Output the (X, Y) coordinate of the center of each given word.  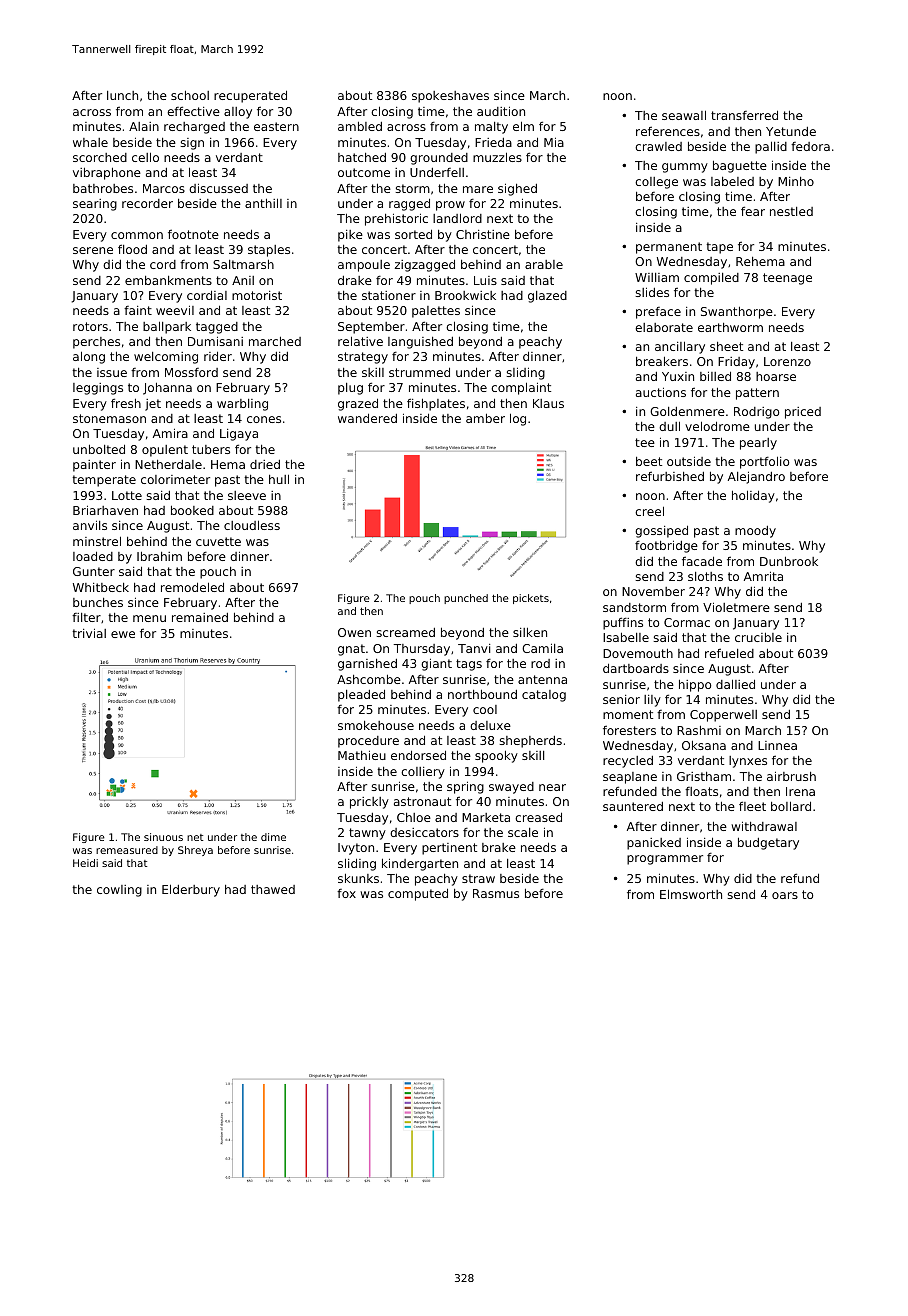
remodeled (192, 587)
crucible (758, 637)
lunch (122, 95)
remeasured (127, 850)
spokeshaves (450, 97)
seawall (684, 115)
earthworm (730, 327)
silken (530, 632)
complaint (521, 388)
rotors (90, 326)
